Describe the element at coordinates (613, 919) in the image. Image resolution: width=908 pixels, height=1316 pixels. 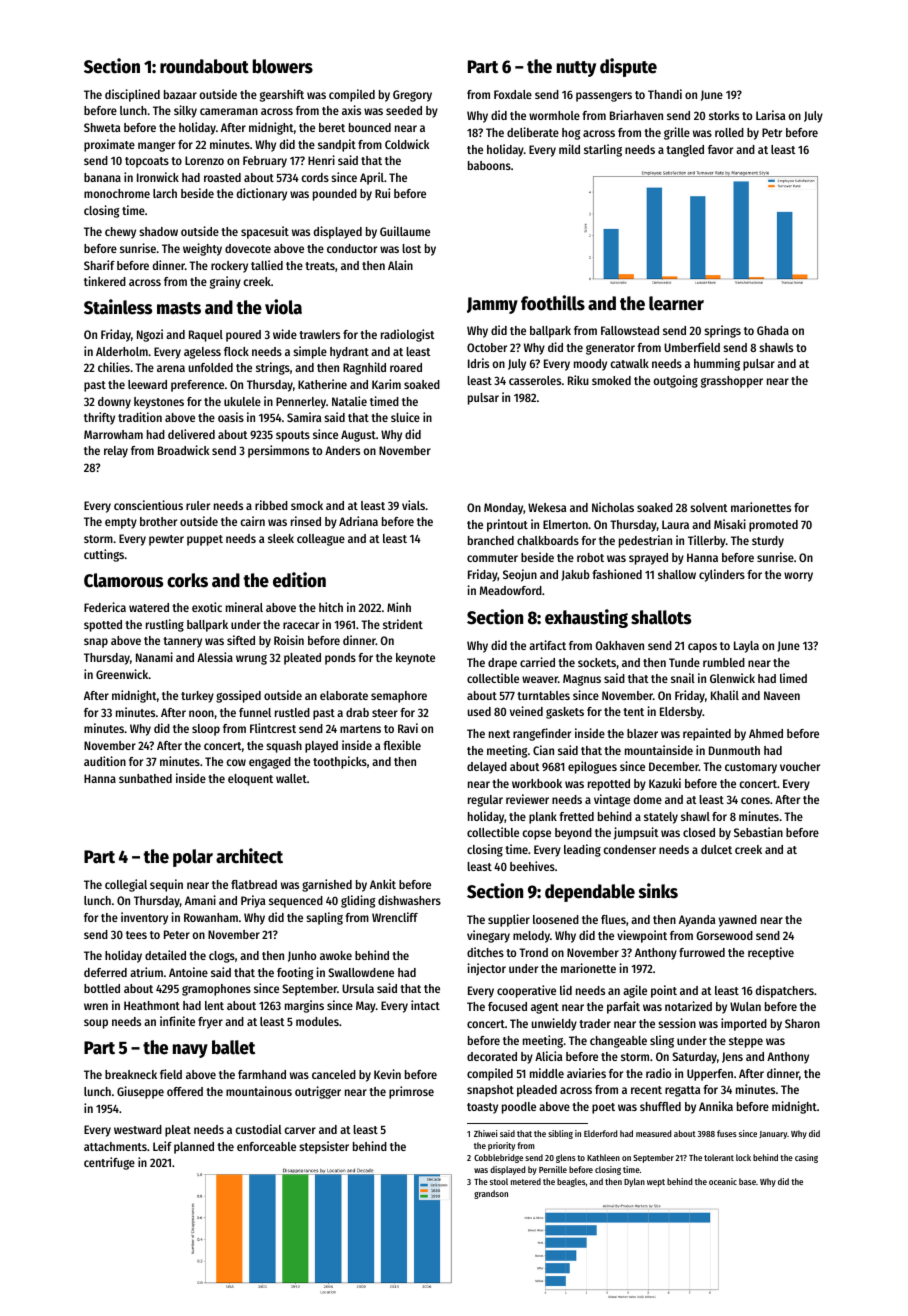
I see `flues` at that location.
